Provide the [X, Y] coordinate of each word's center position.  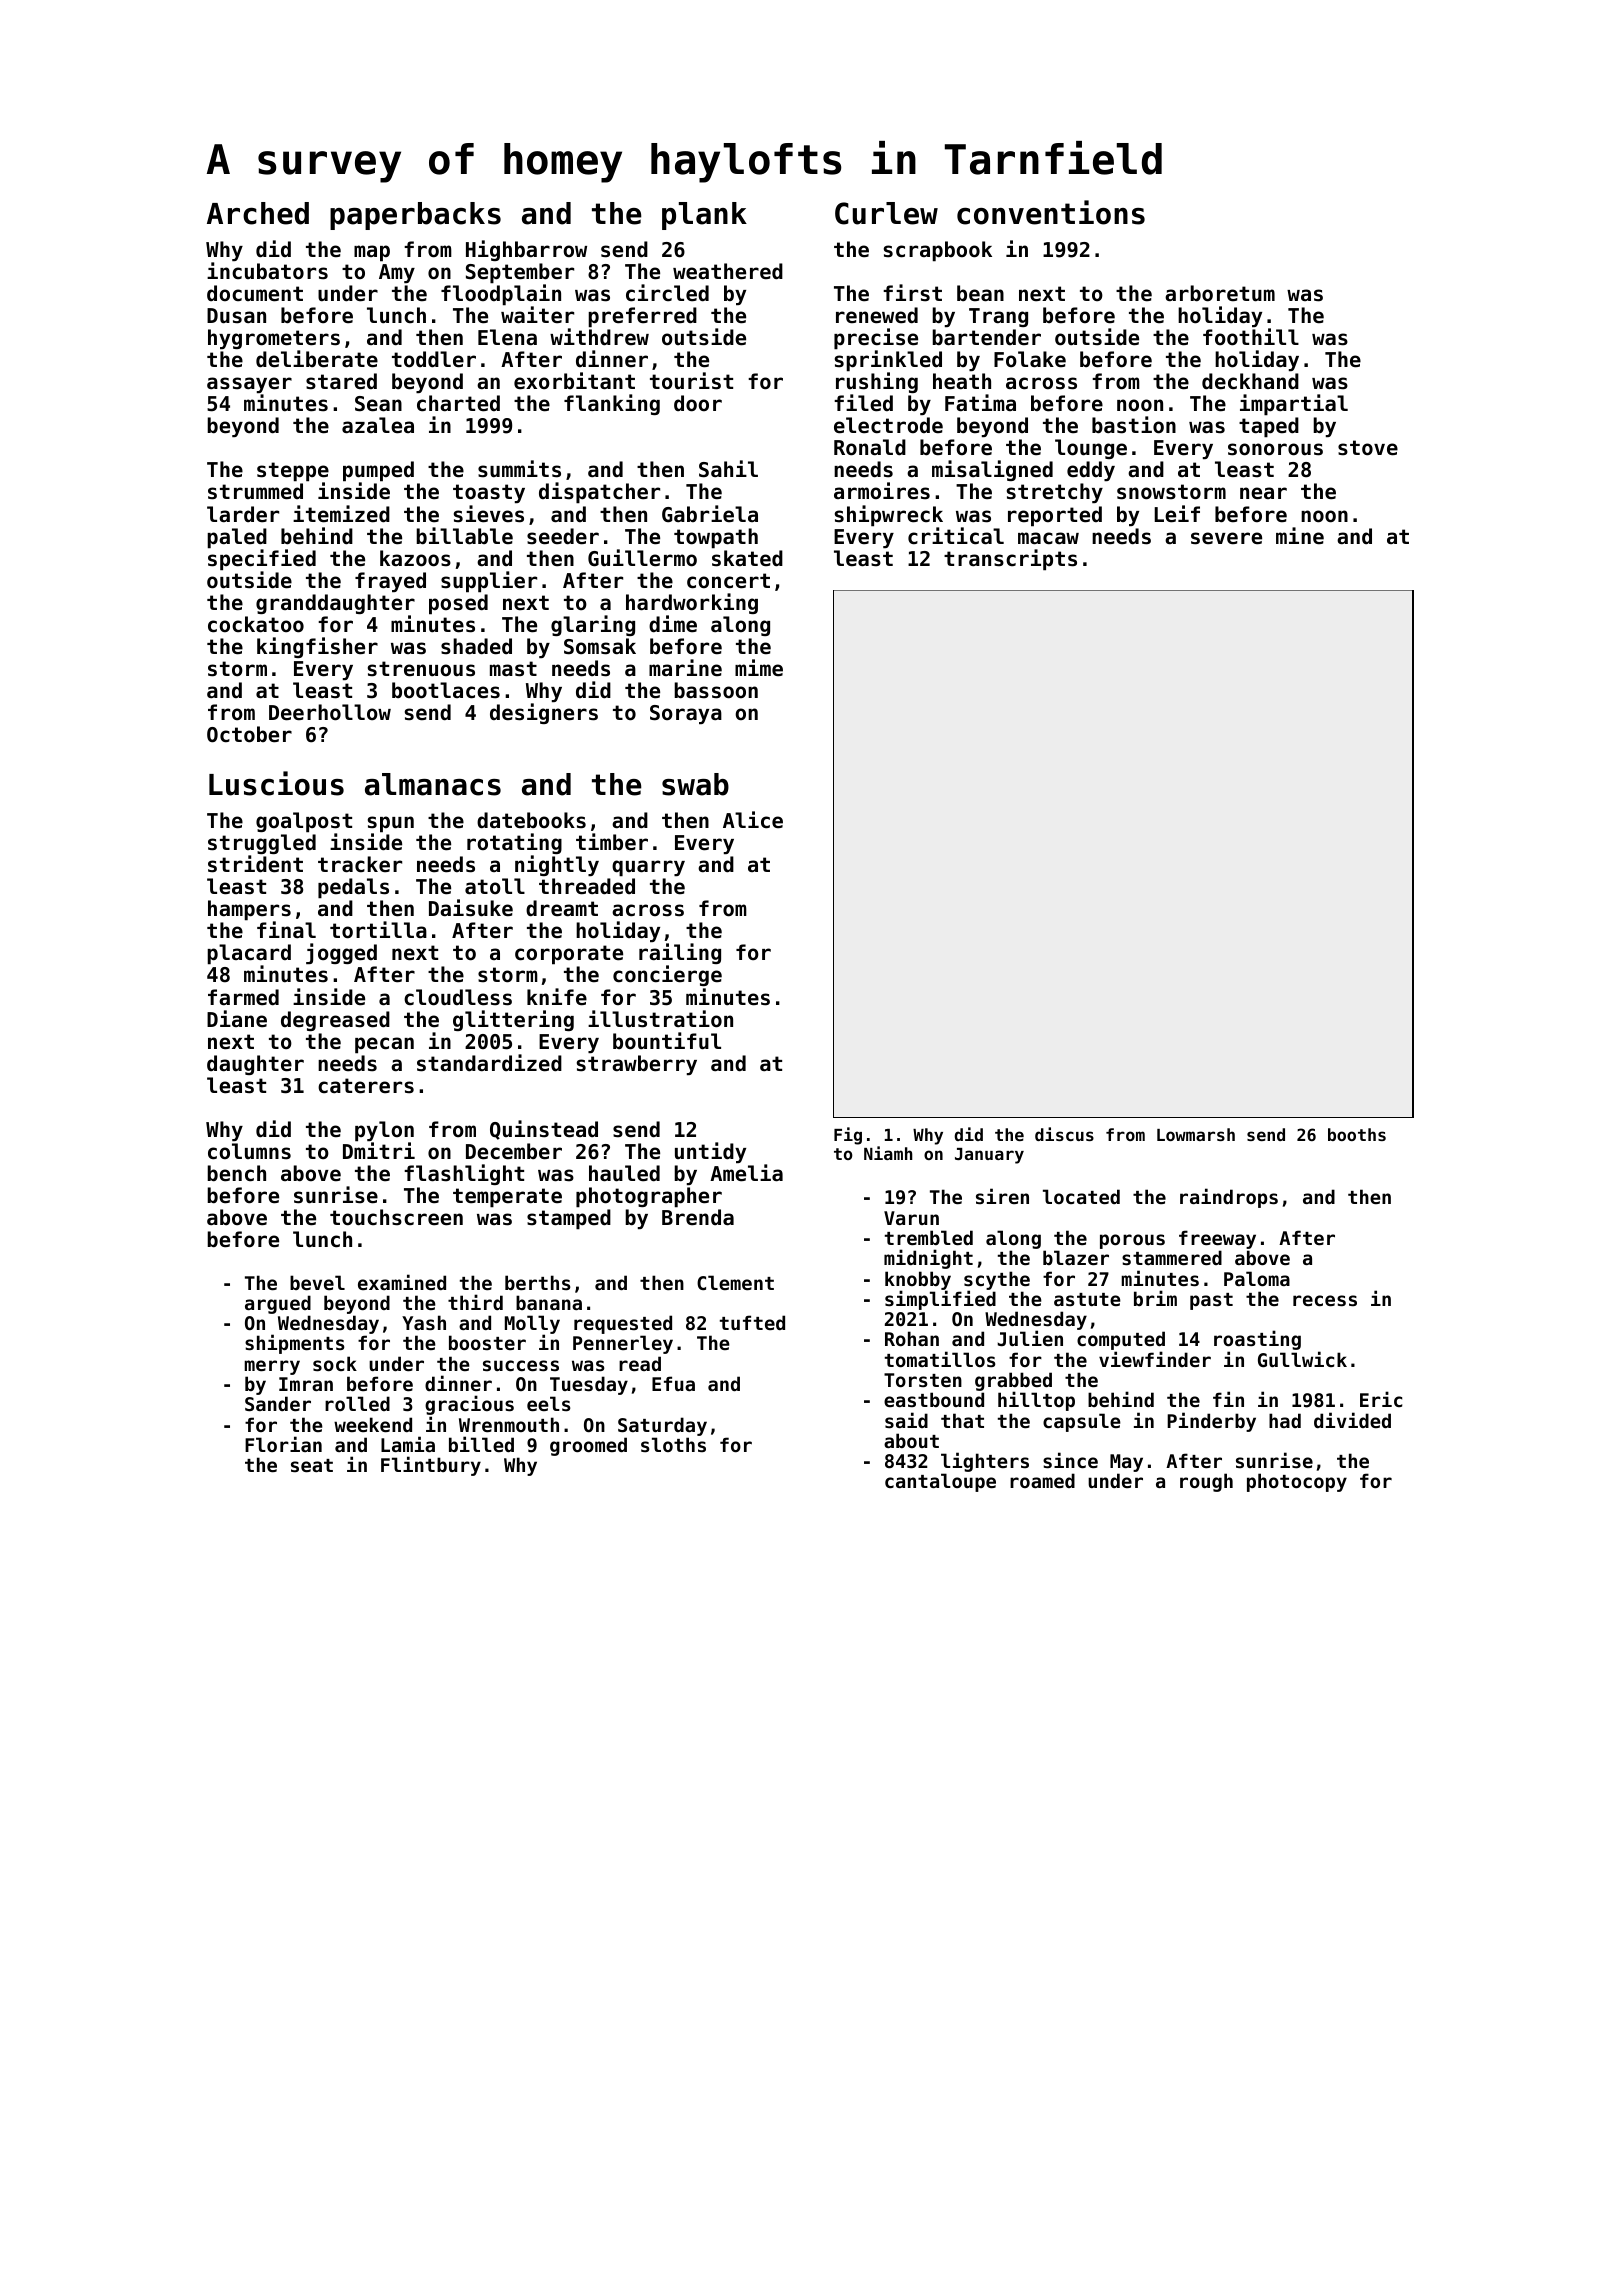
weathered [728, 271]
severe [1226, 538]
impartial [1294, 405]
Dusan [236, 316]
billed [481, 1444]
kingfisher [317, 647]
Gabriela [710, 514]
